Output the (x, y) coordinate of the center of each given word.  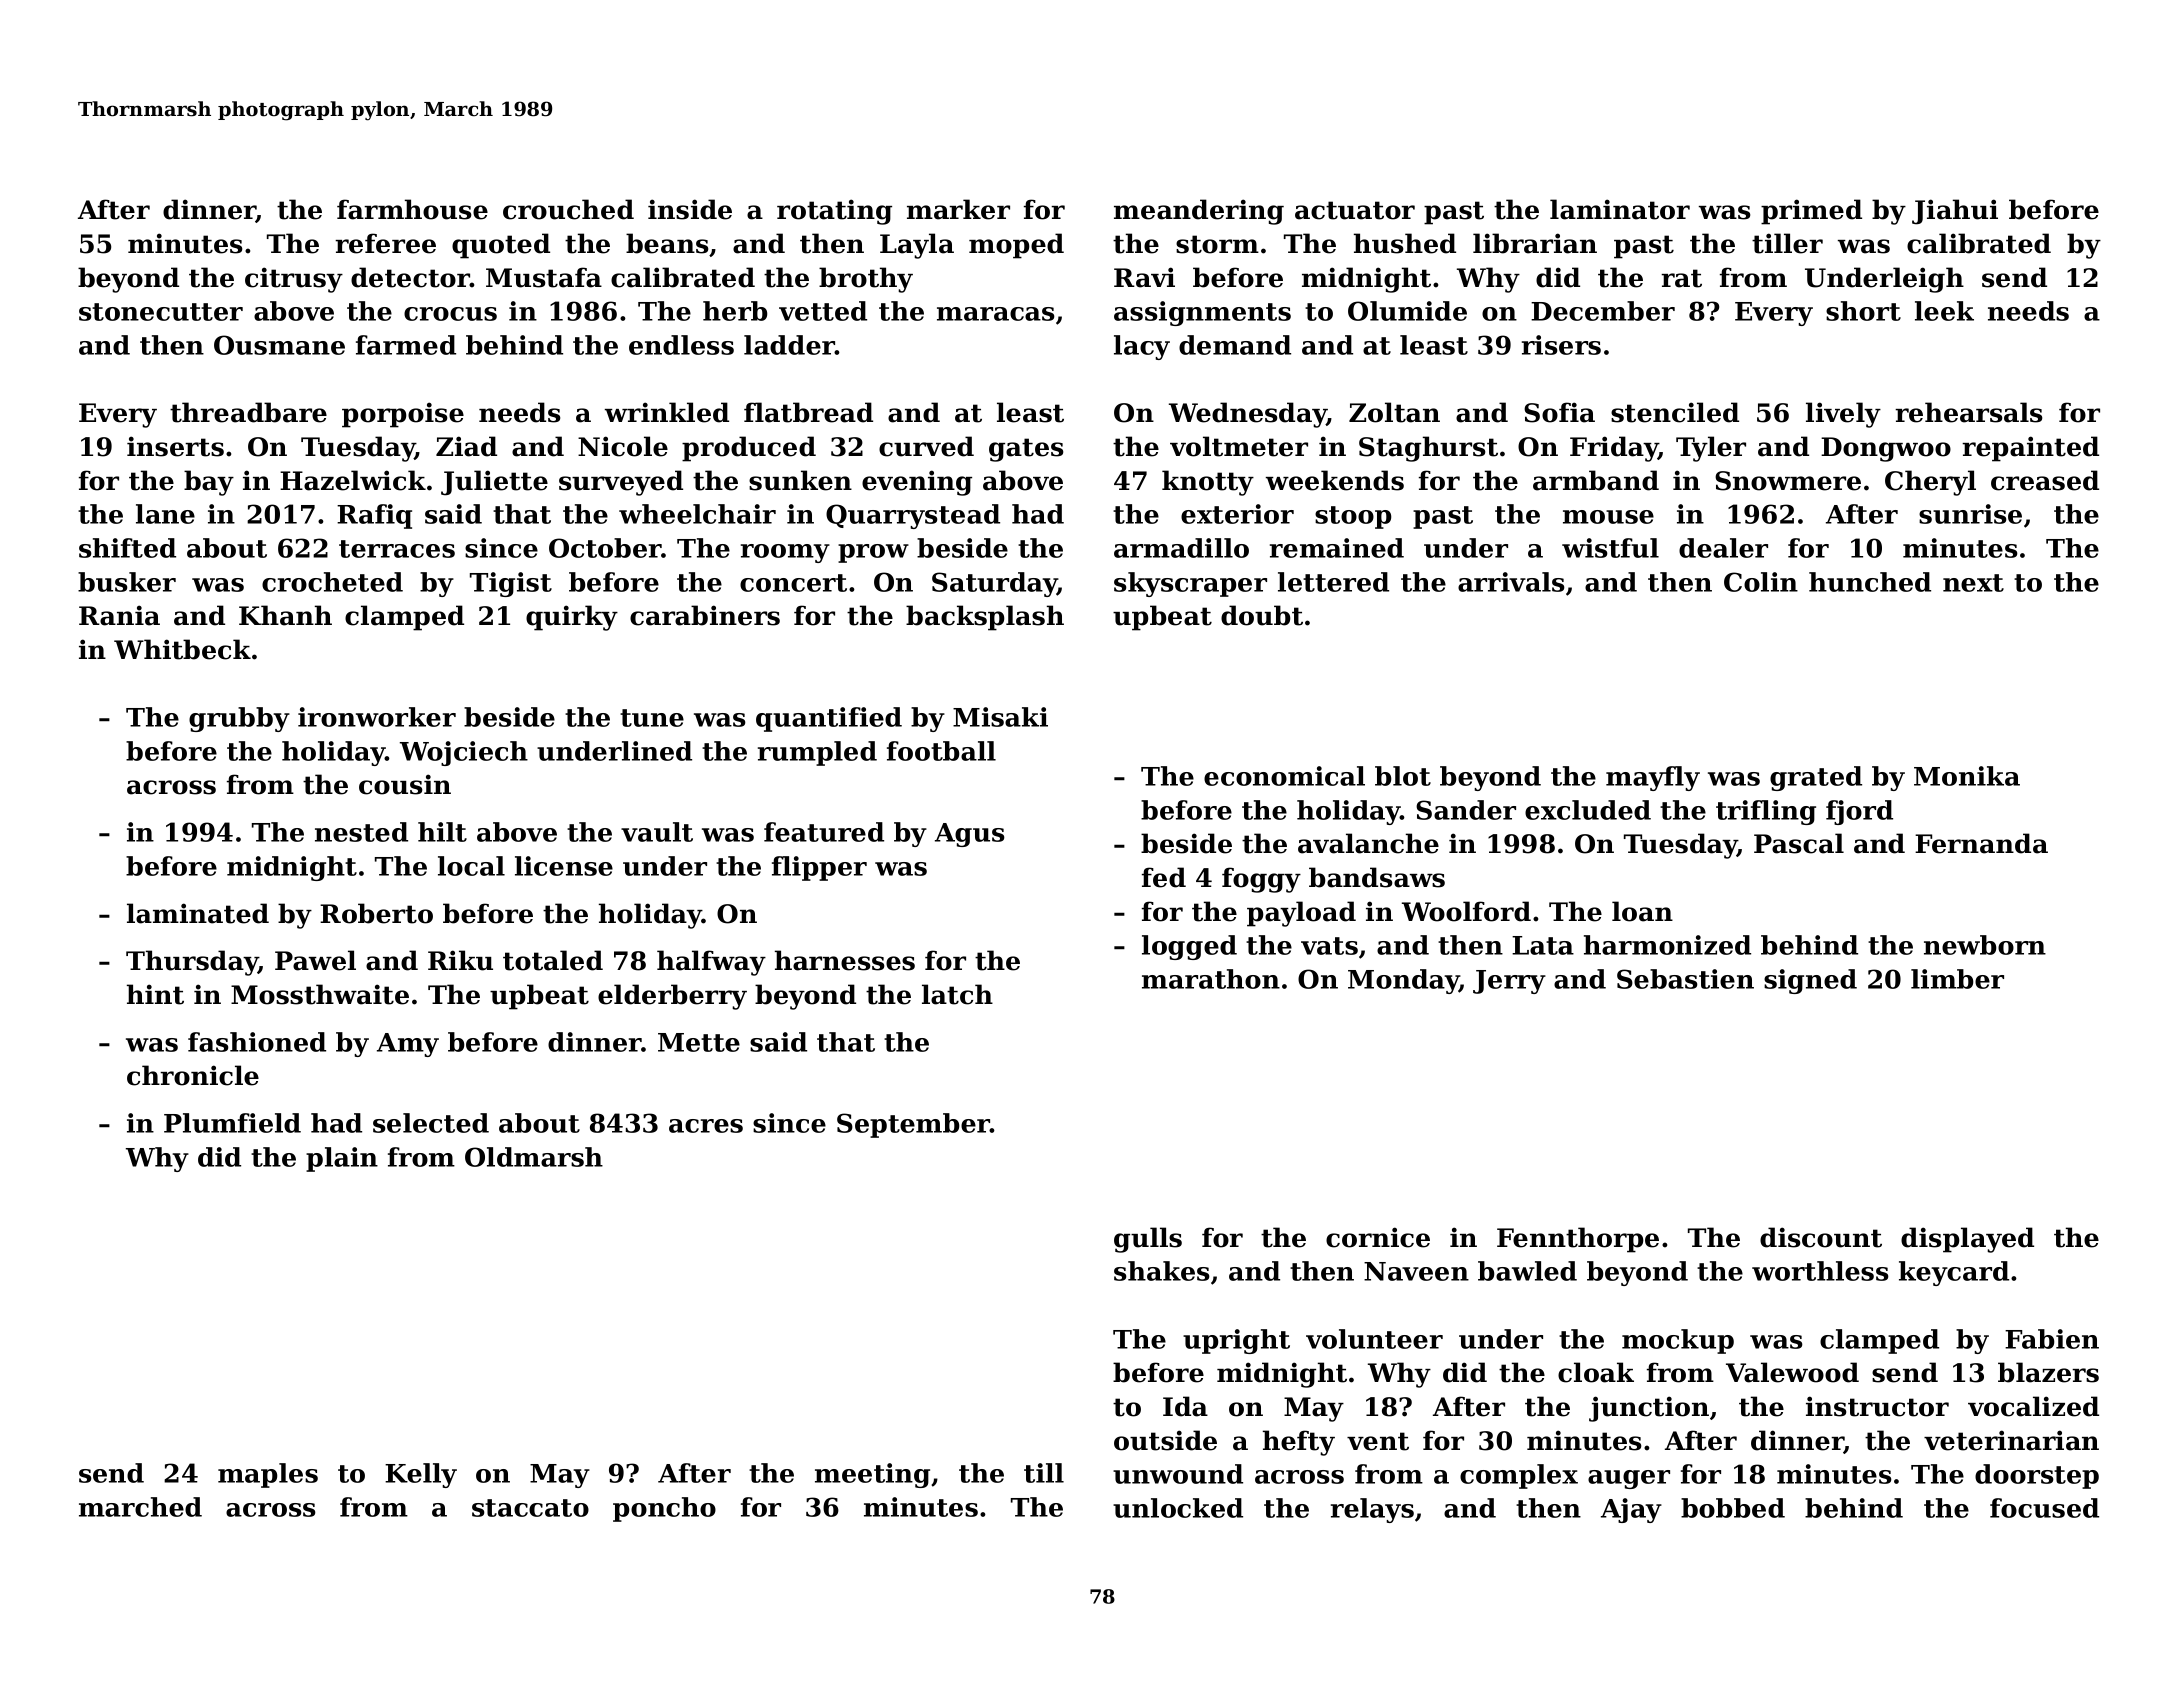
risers (1561, 345)
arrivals (1511, 582)
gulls (1148, 1240)
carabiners (705, 615)
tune (652, 718)
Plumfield (232, 1123)
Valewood (1792, 1372)
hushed (1405, 243)
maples (268, 1475)
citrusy (294, 280)
